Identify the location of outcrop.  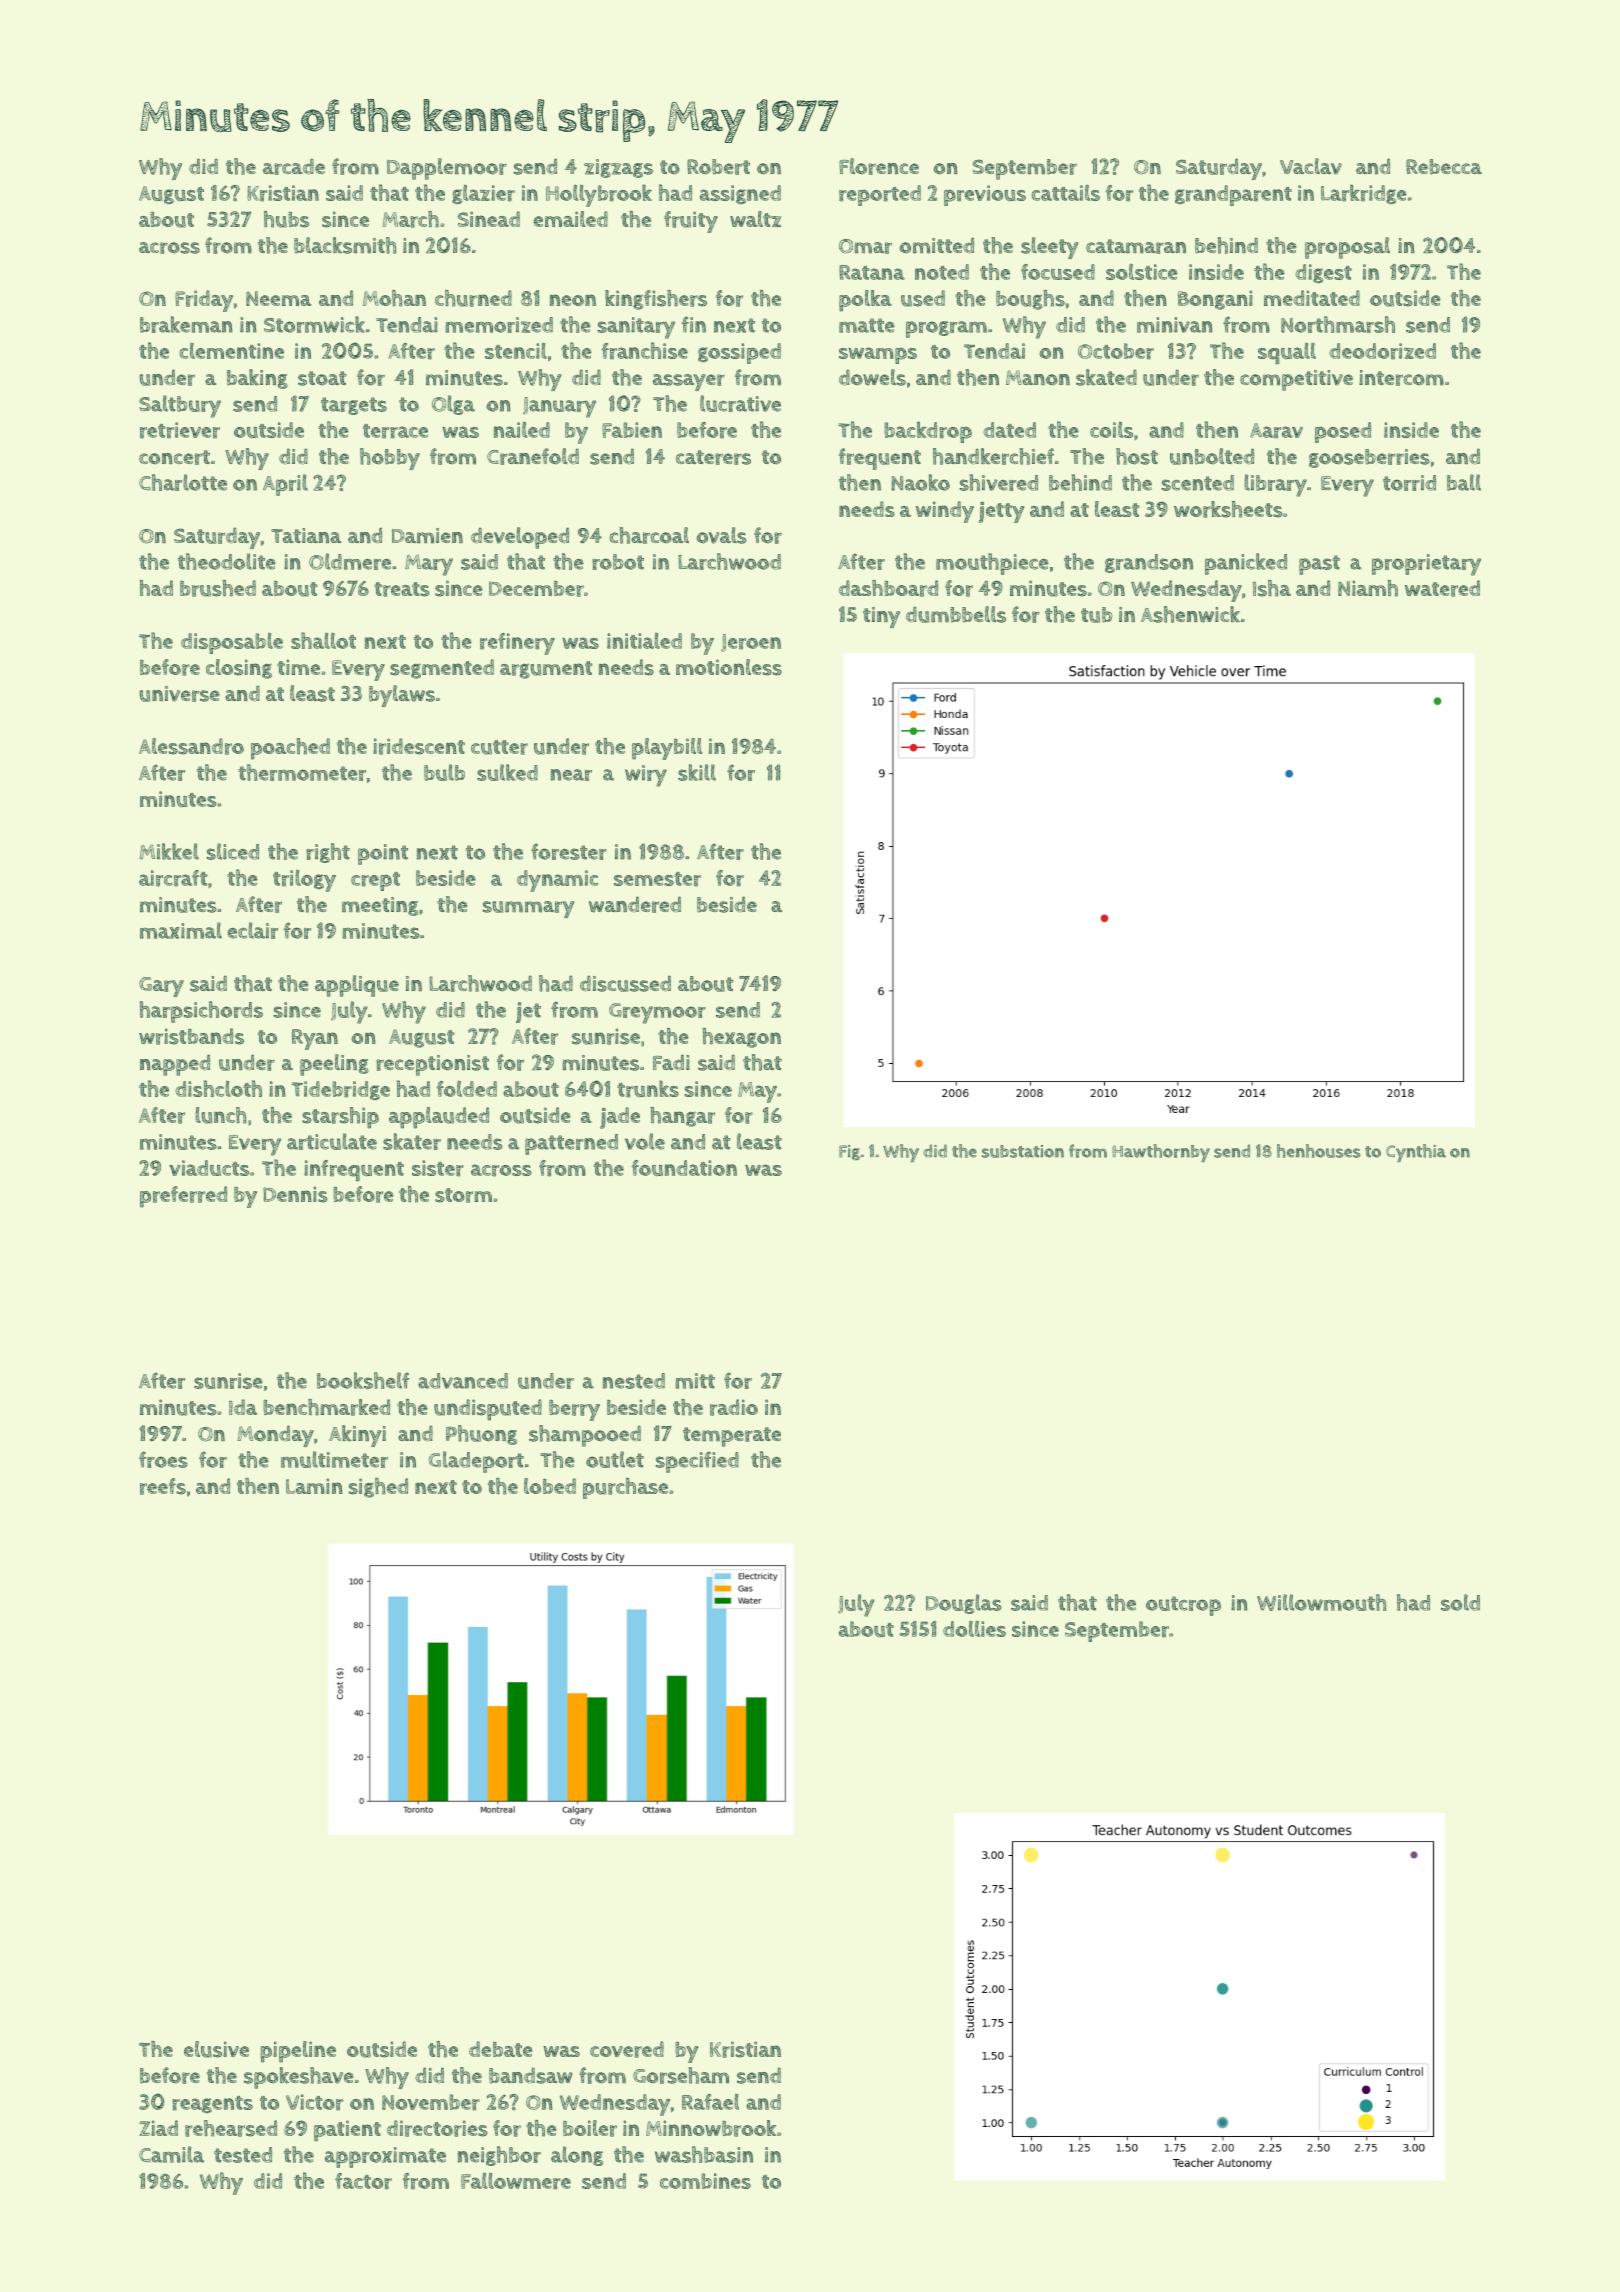
(1183, 1606).
